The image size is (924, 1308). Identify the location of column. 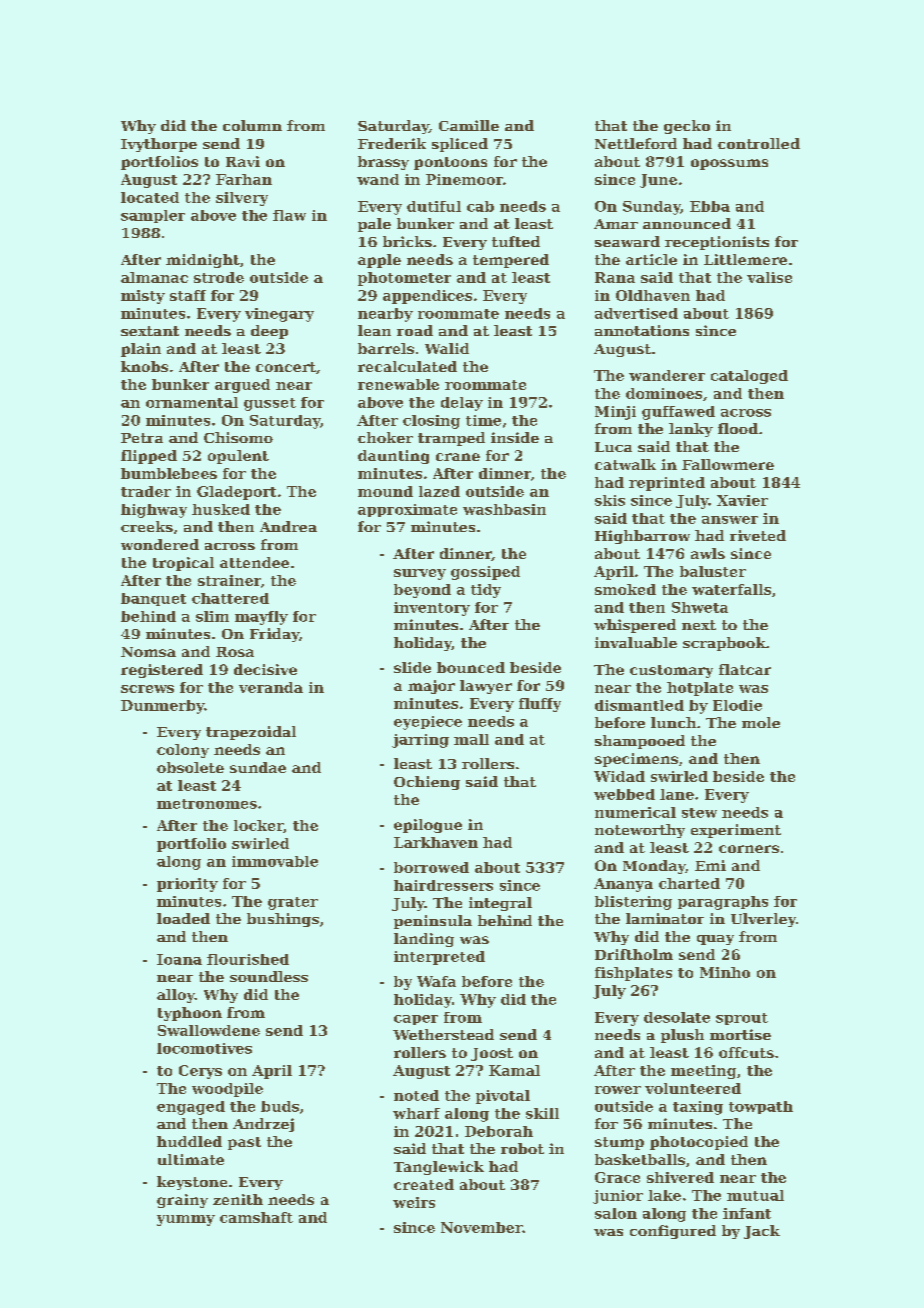
(252, 125).
